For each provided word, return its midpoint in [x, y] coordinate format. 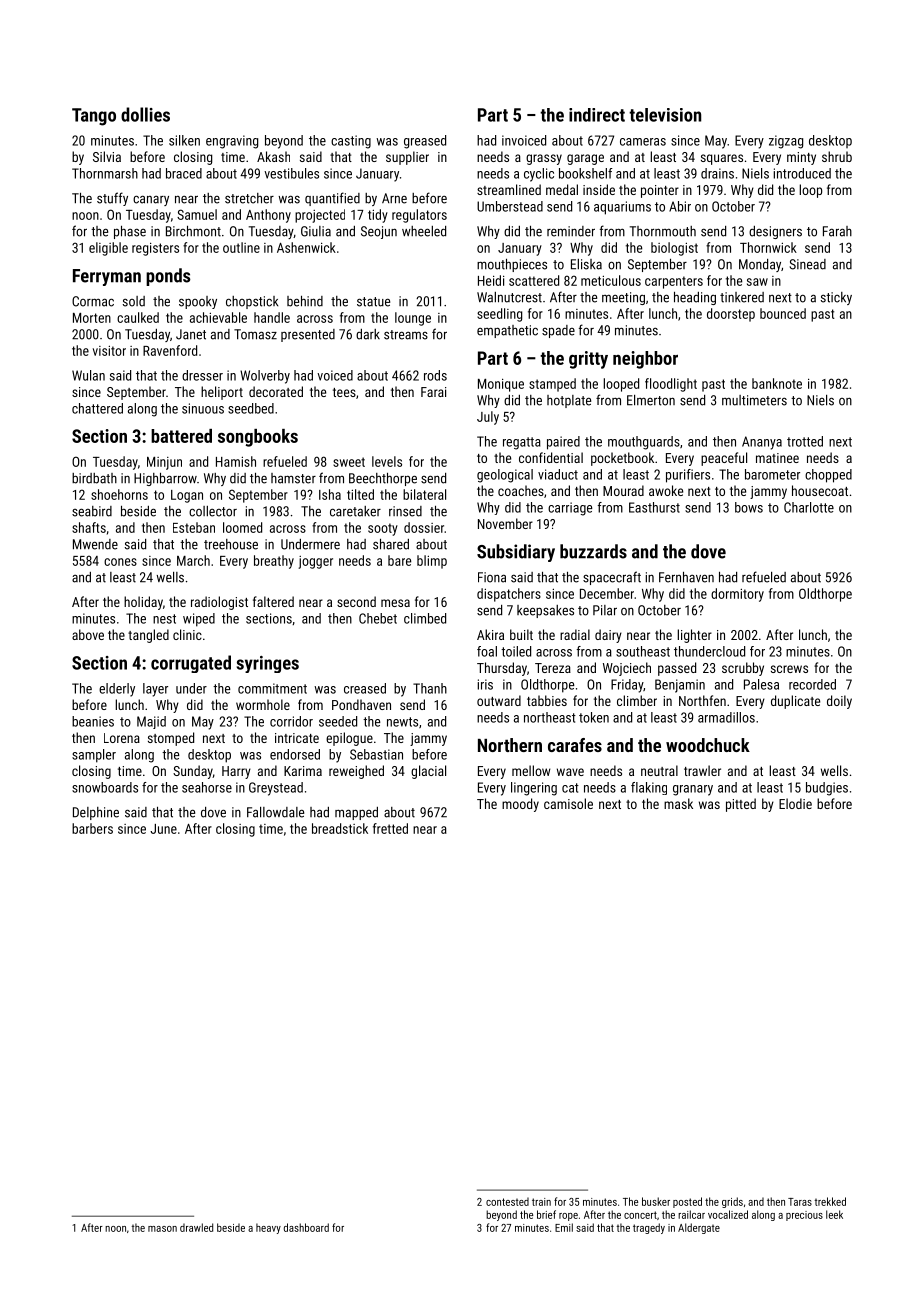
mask [678, 803]
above [88, 634]
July [488, 418]
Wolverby [265, 377]
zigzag [786, 142]
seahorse [207, 787]
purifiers [688, 476]
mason [162, 1229]
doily [839, 702]
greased [425, 142]
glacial [428, 772]
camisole [568, 803]
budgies [827, 789]
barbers [92, 828]
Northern [510, 745]
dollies [145, 114]
